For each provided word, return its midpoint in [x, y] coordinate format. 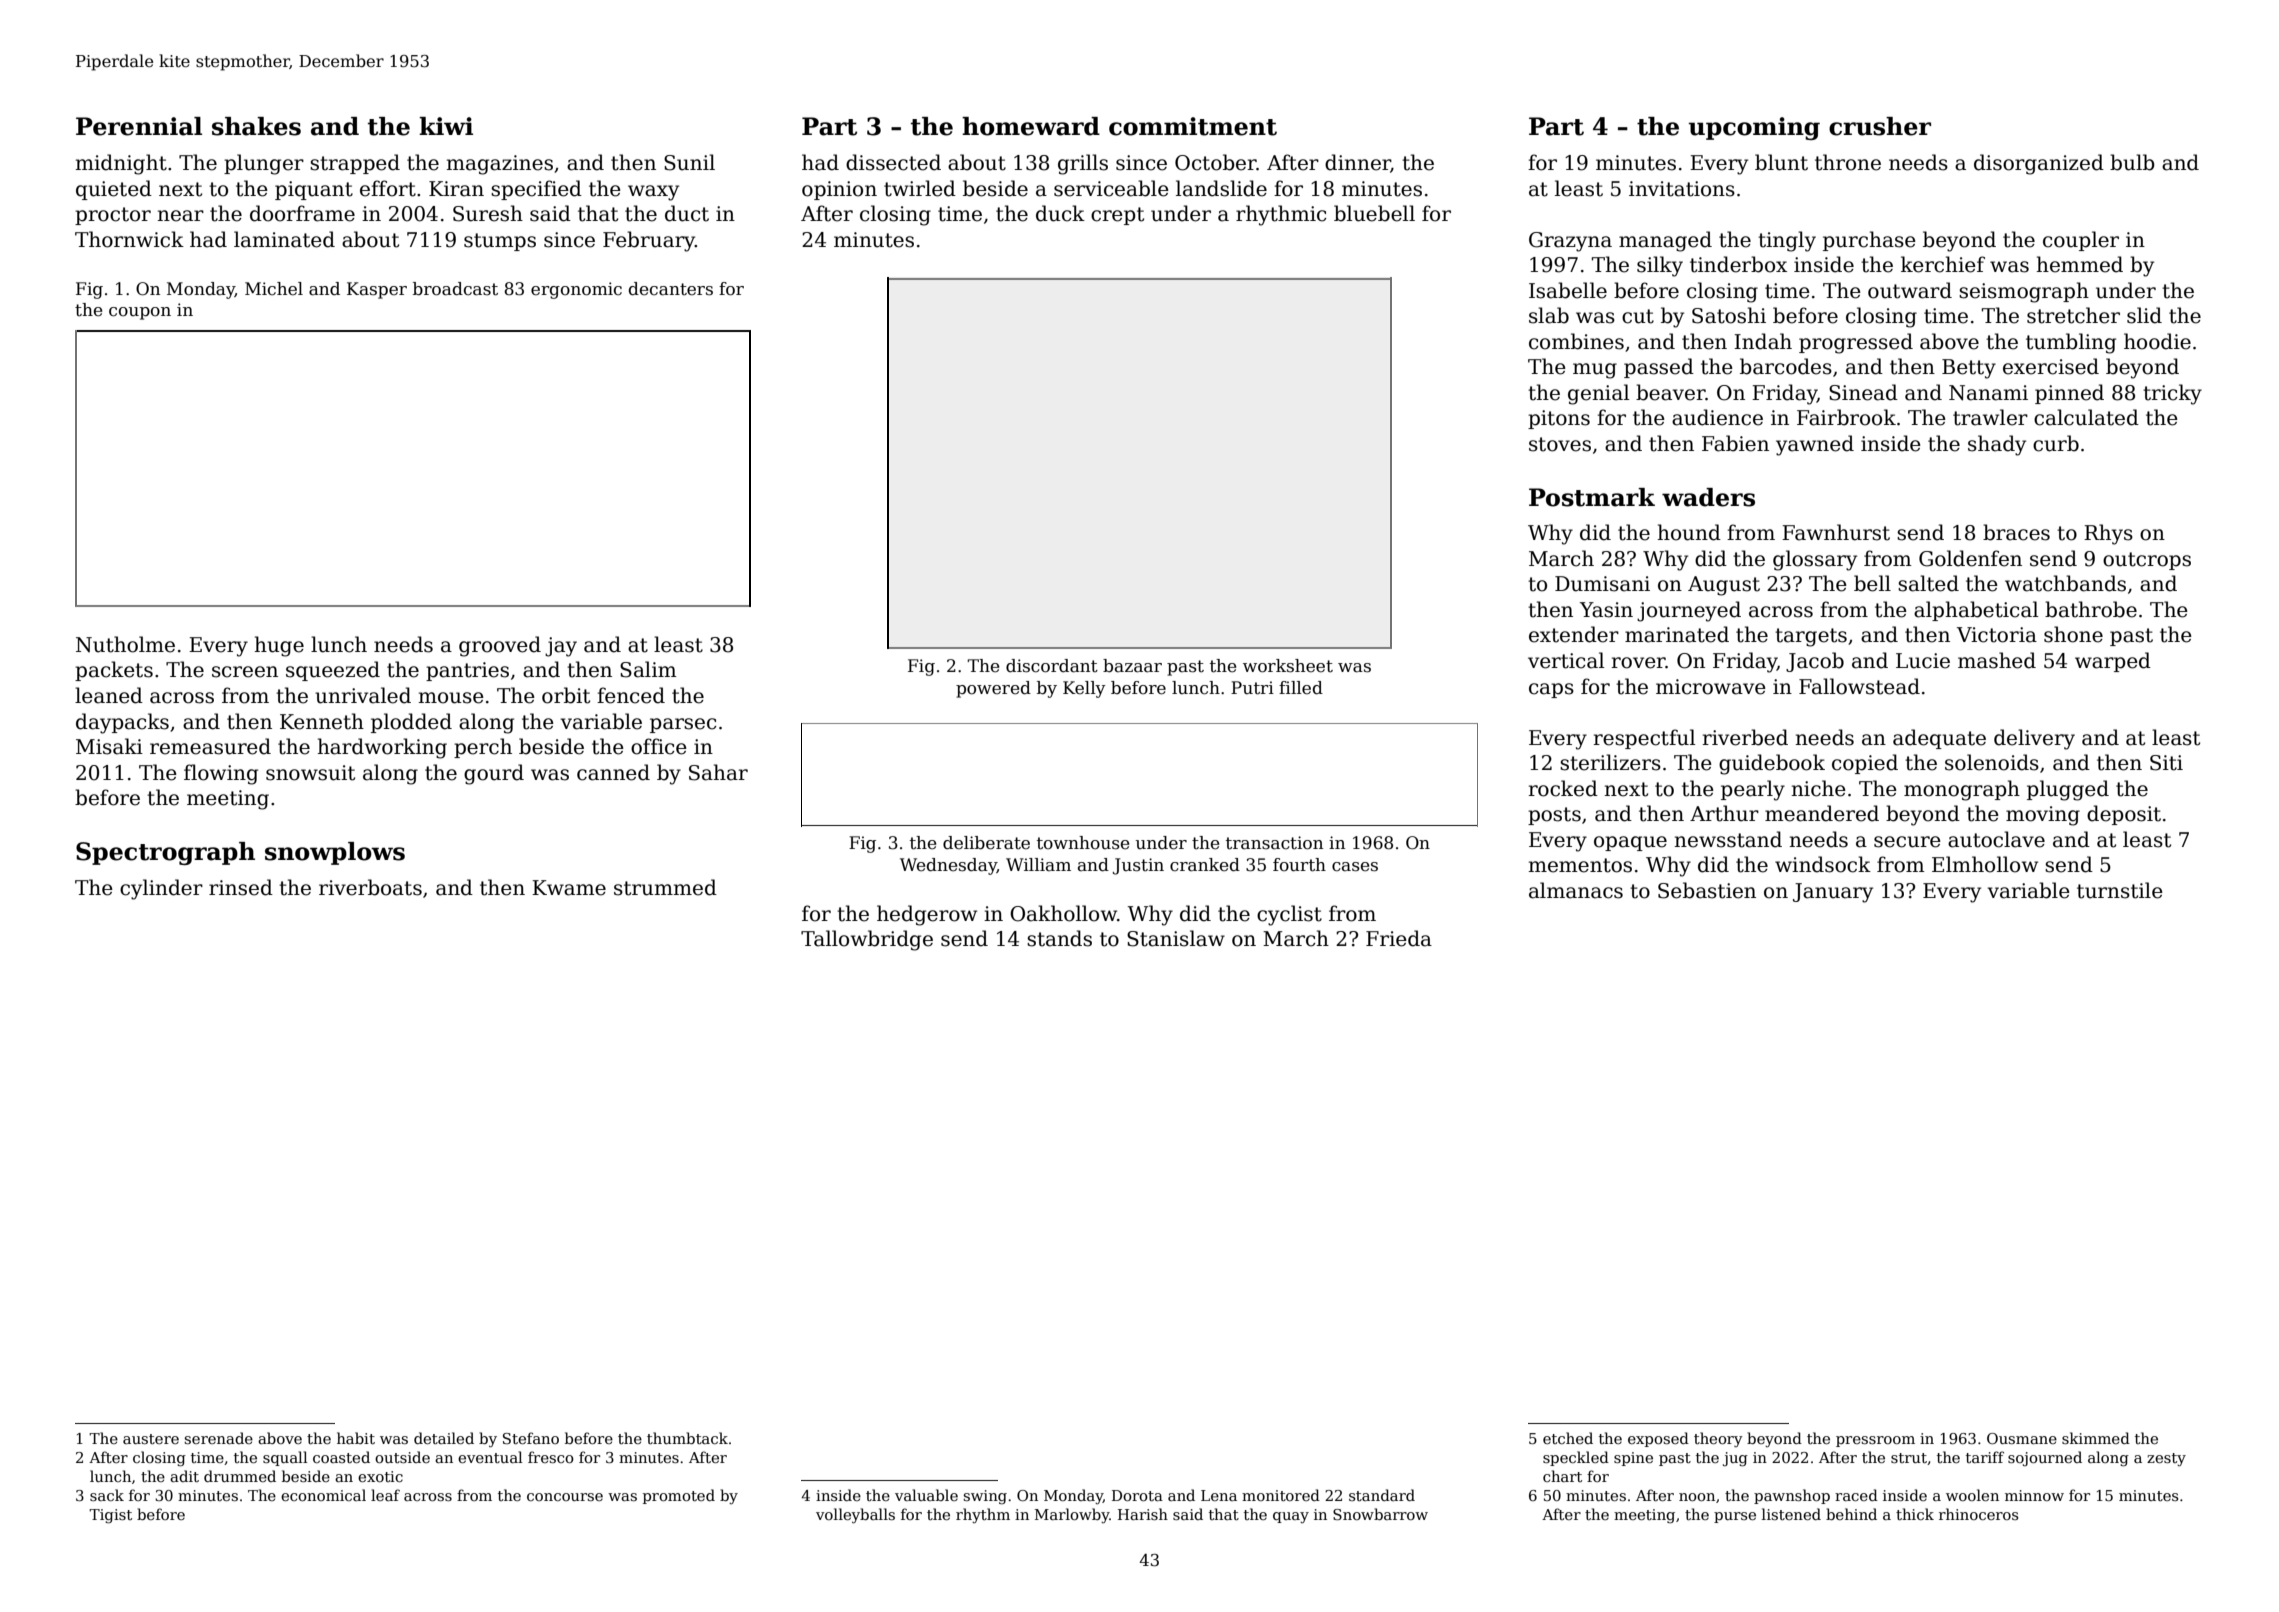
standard [1382, 1495]
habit [356, 1438]
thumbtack [687, 1438]
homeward [1031, 126]
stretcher [2073, 315]
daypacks [122, 723]
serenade [218, 1438]
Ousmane [2022, 1438]
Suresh [488, 213]
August [1724, 586]
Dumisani [1602, 584]
